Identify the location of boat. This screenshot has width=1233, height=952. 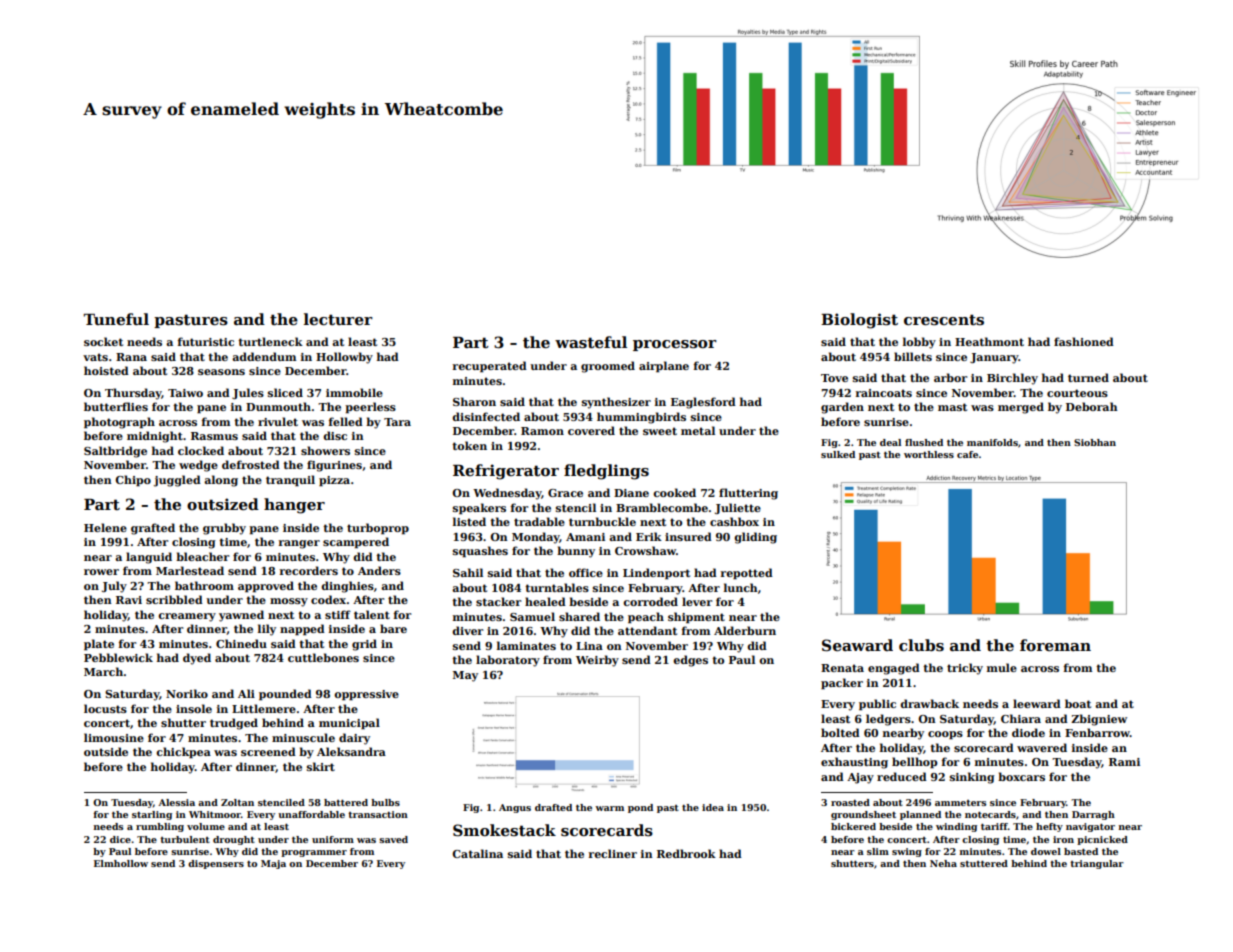
(1078, 703).
